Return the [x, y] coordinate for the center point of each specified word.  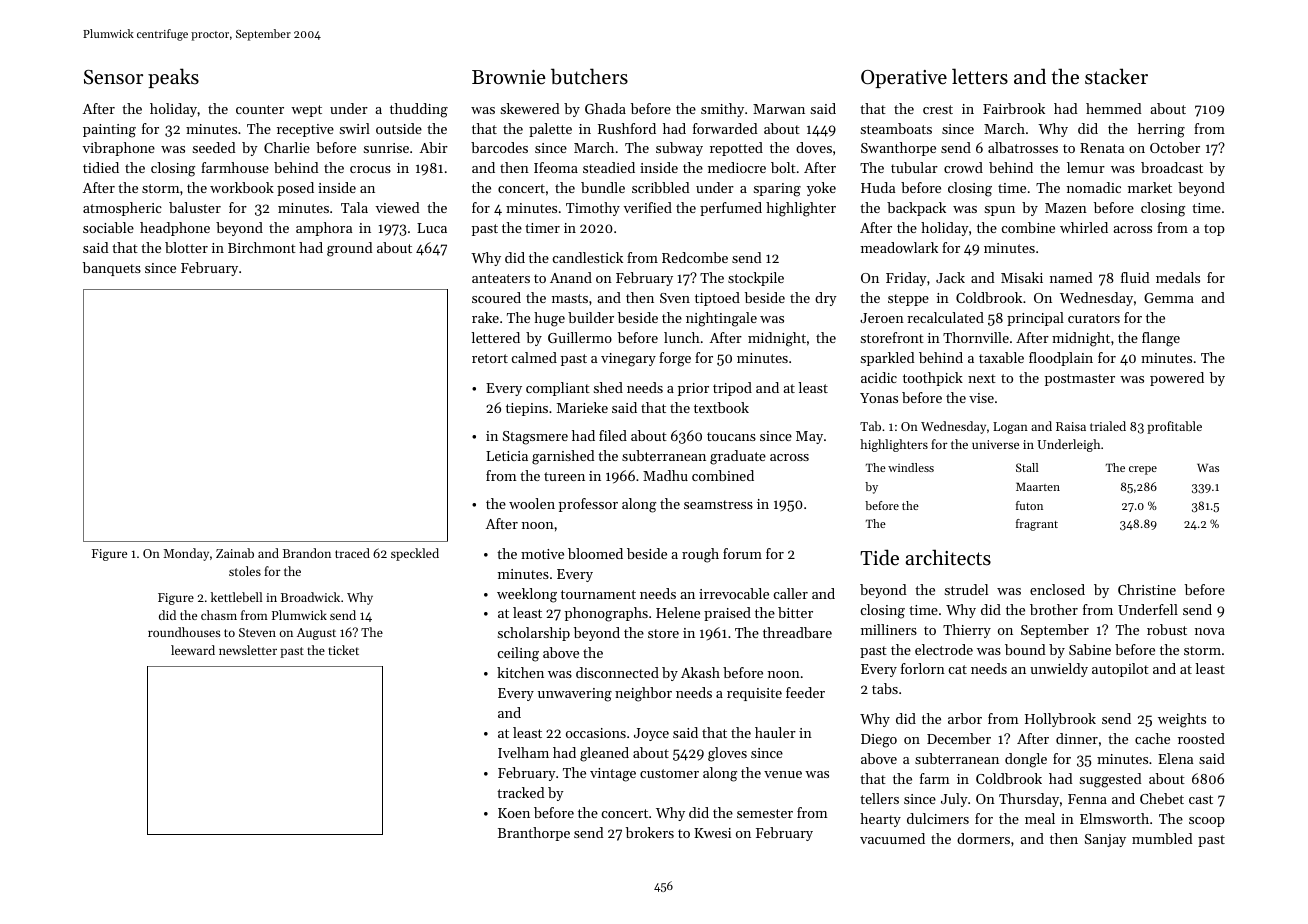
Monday [186, 554]
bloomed [595, 553]
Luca [432, 228]
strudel [966, 589]
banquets [112, 269]
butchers [589, 76]
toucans [731, 436]
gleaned [604, 754]
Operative [904, 79]
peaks [173, 78]
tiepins [527, 409]
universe [995, 444]
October [1175, 147]
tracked [521, 792]
